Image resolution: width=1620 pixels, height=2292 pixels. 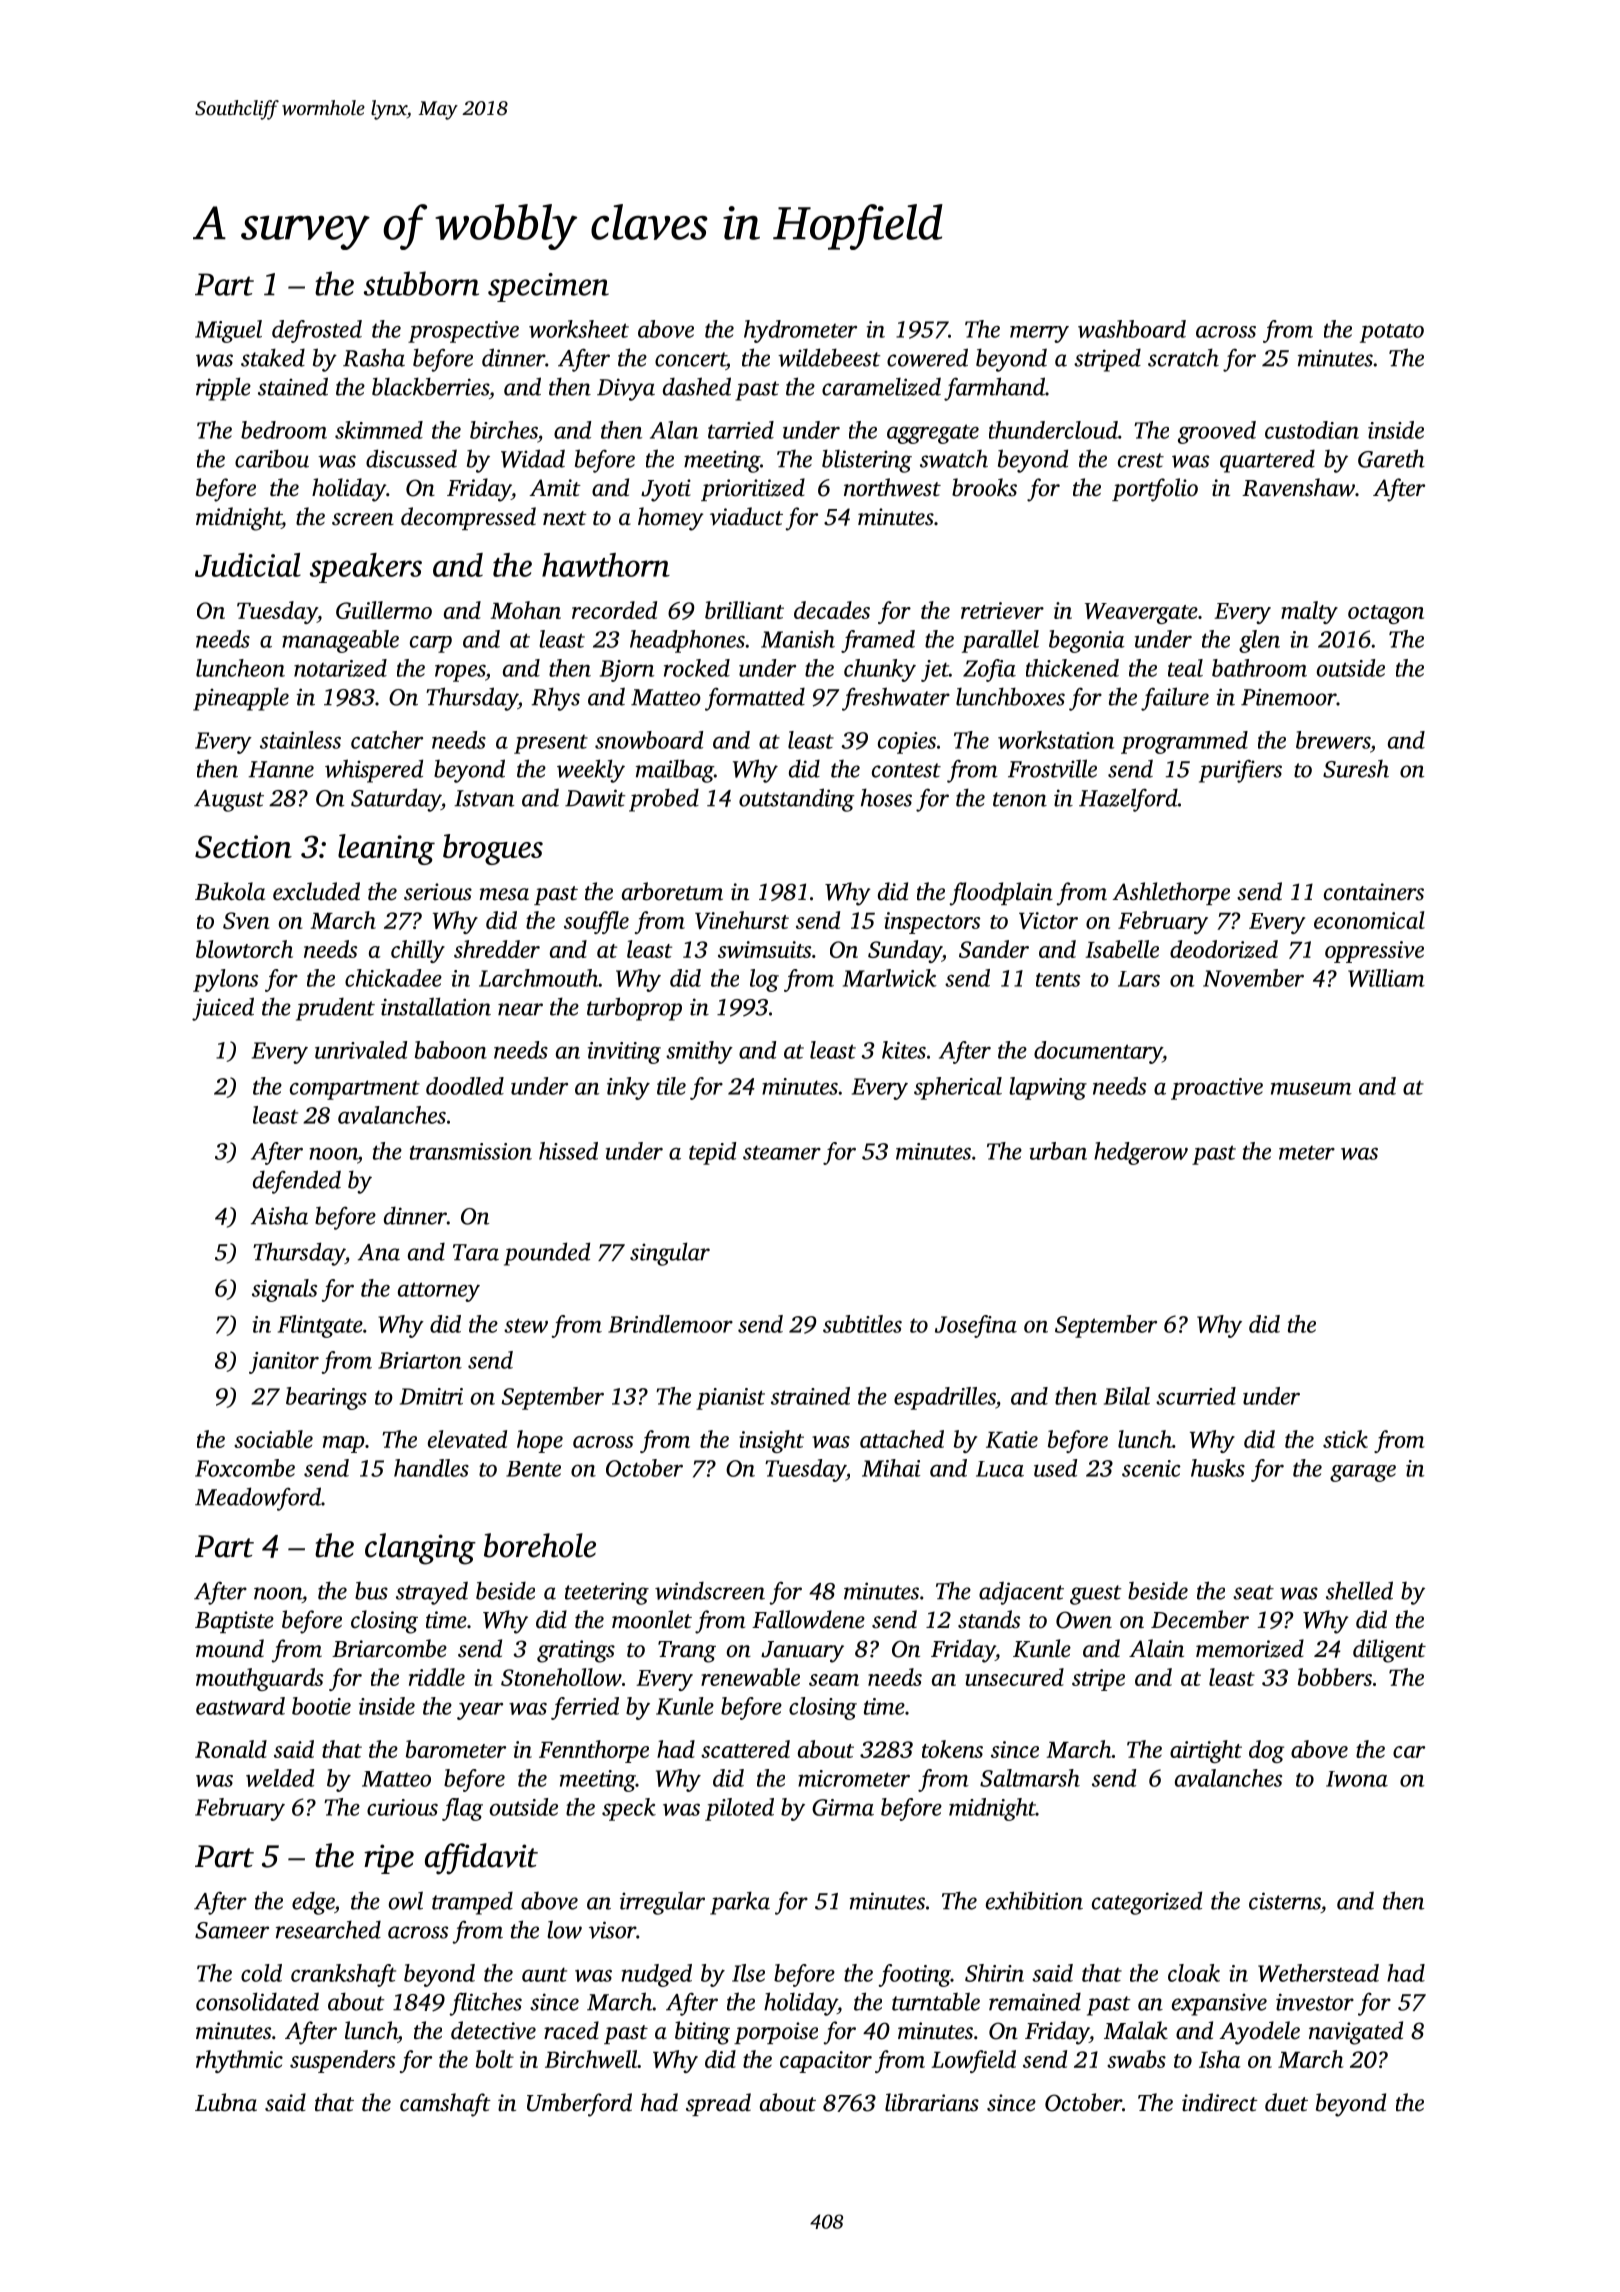 What do you see at coordinates (1039, 334) in the screenshot?
I see `merry` at bounding box center [1039, 334].
